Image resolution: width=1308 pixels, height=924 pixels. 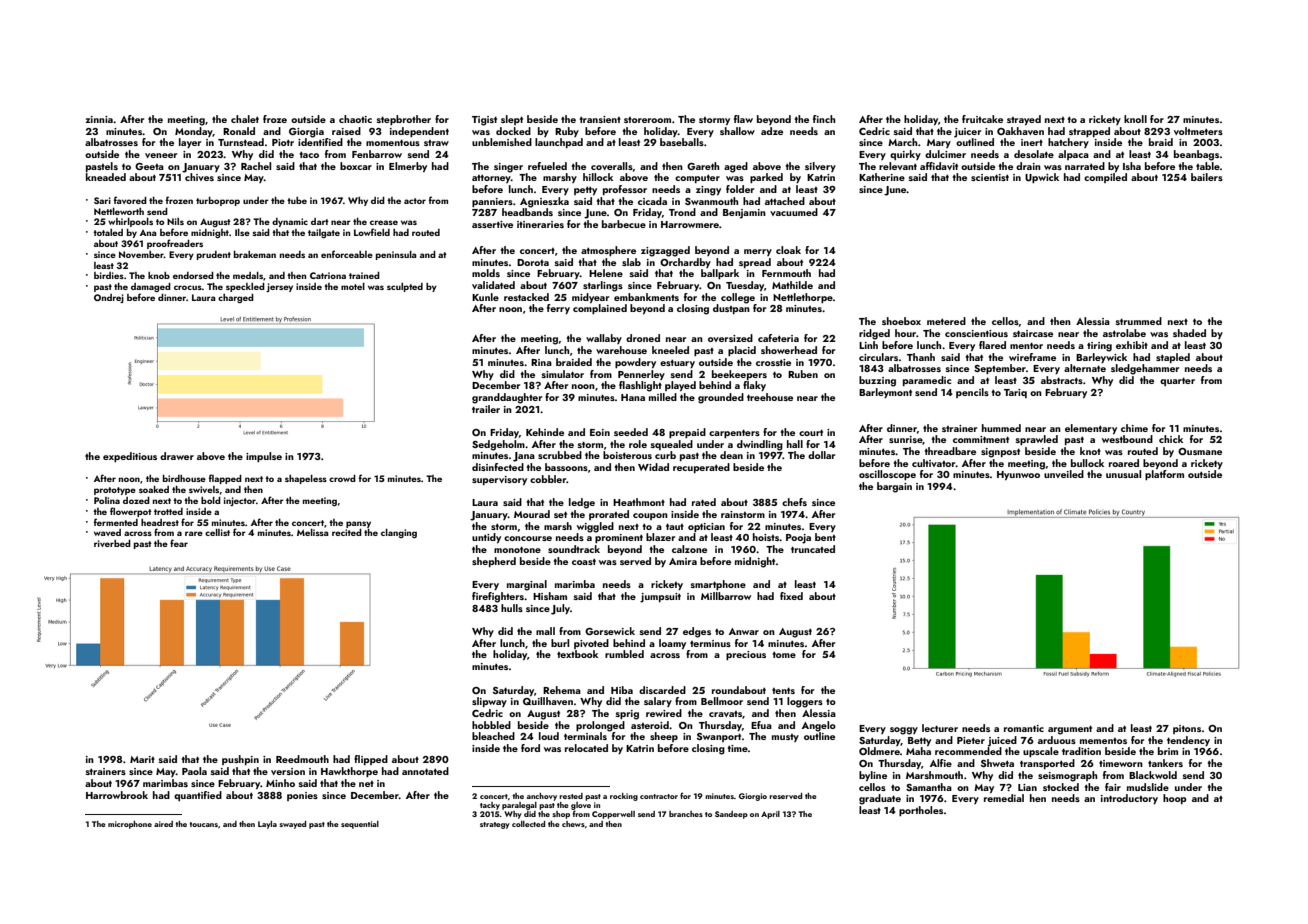 What do you see at coordinates (791, 596) in the screenshot?
I see `fixed` at bounding box center [791, 596].
